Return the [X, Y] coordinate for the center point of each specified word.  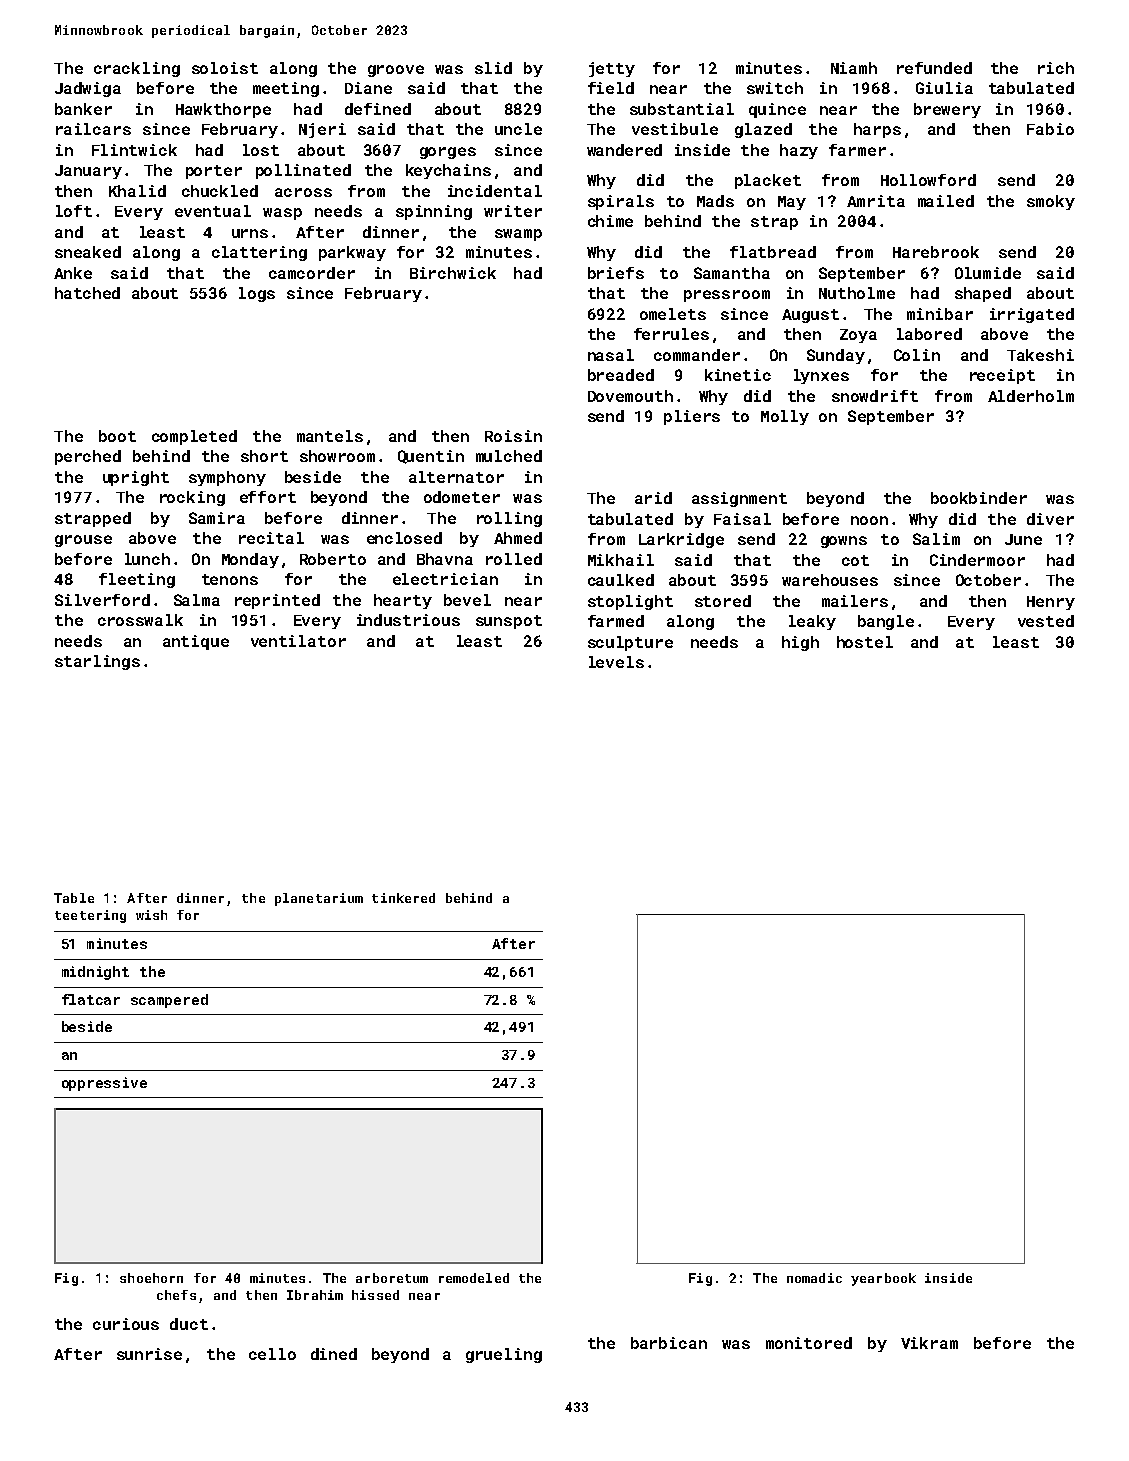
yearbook [883, 1279]
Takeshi [1040, 355]
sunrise [149, 1354]
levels [616, 662]
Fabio [1050, 129]
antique [196, 642]
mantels [330, 436]
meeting [286, 89]
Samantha [732, 273]
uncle [518, 129]
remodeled [474, 1278]
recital [271, 538]
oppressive [104, 1084]
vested [1046, 621]
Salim [936, 539]
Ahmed [518, 538]
